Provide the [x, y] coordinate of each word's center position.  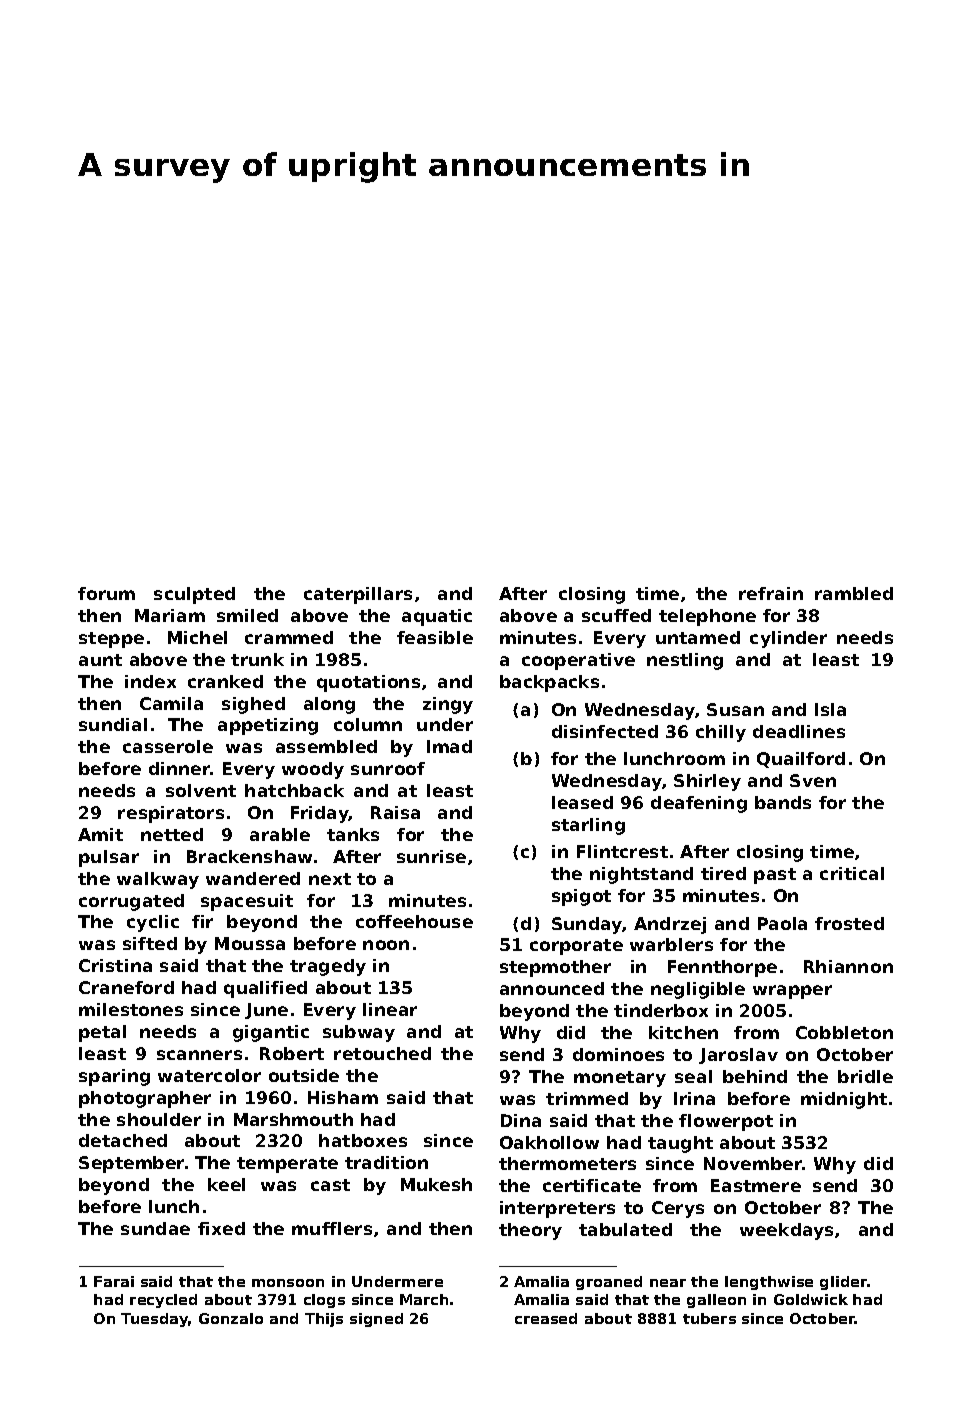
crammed [289, 637]
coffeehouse [414, 921]
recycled [163, 1301]
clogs [324, 1301]
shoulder [159, 1119]
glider [844, 1283]
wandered [253, 878]
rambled [854, 593]
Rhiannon [848, 966]
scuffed [616, 615]
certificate [592, 1185]
